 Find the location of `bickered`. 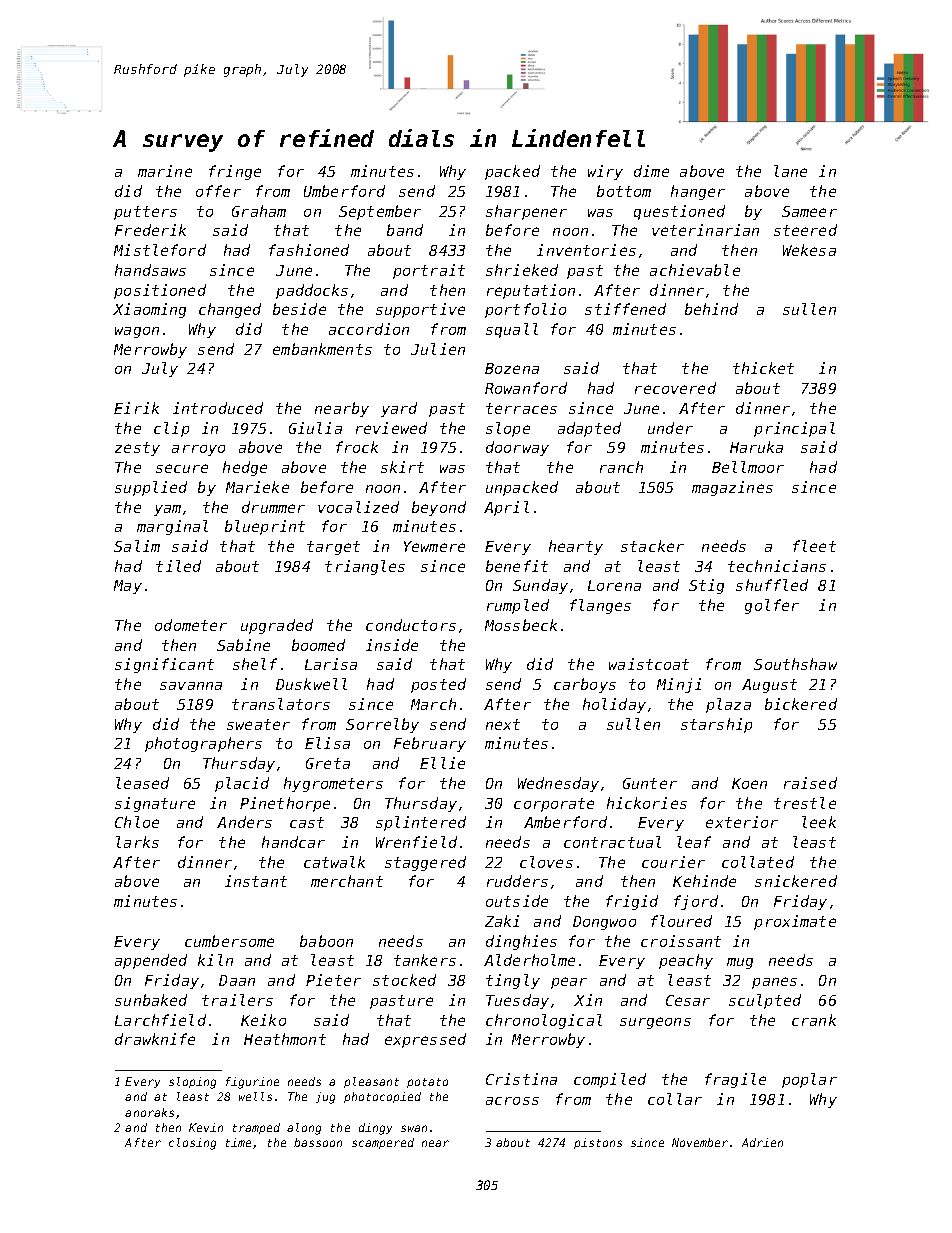

bickered is located at coordinates (801, 704).
